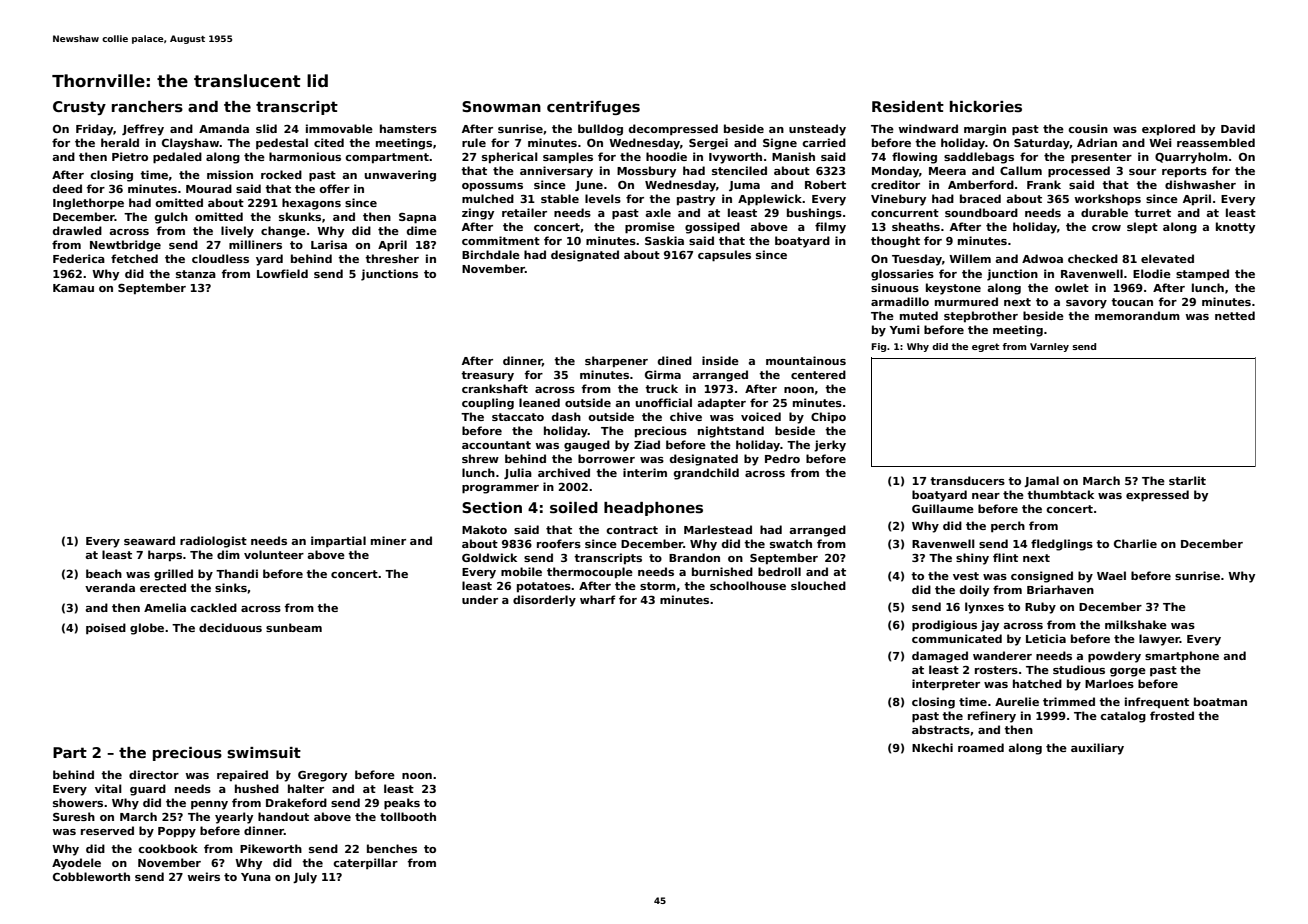  Describe the element at coordinates (480, 458) in the screenshot. I see `shrew` at that location.
